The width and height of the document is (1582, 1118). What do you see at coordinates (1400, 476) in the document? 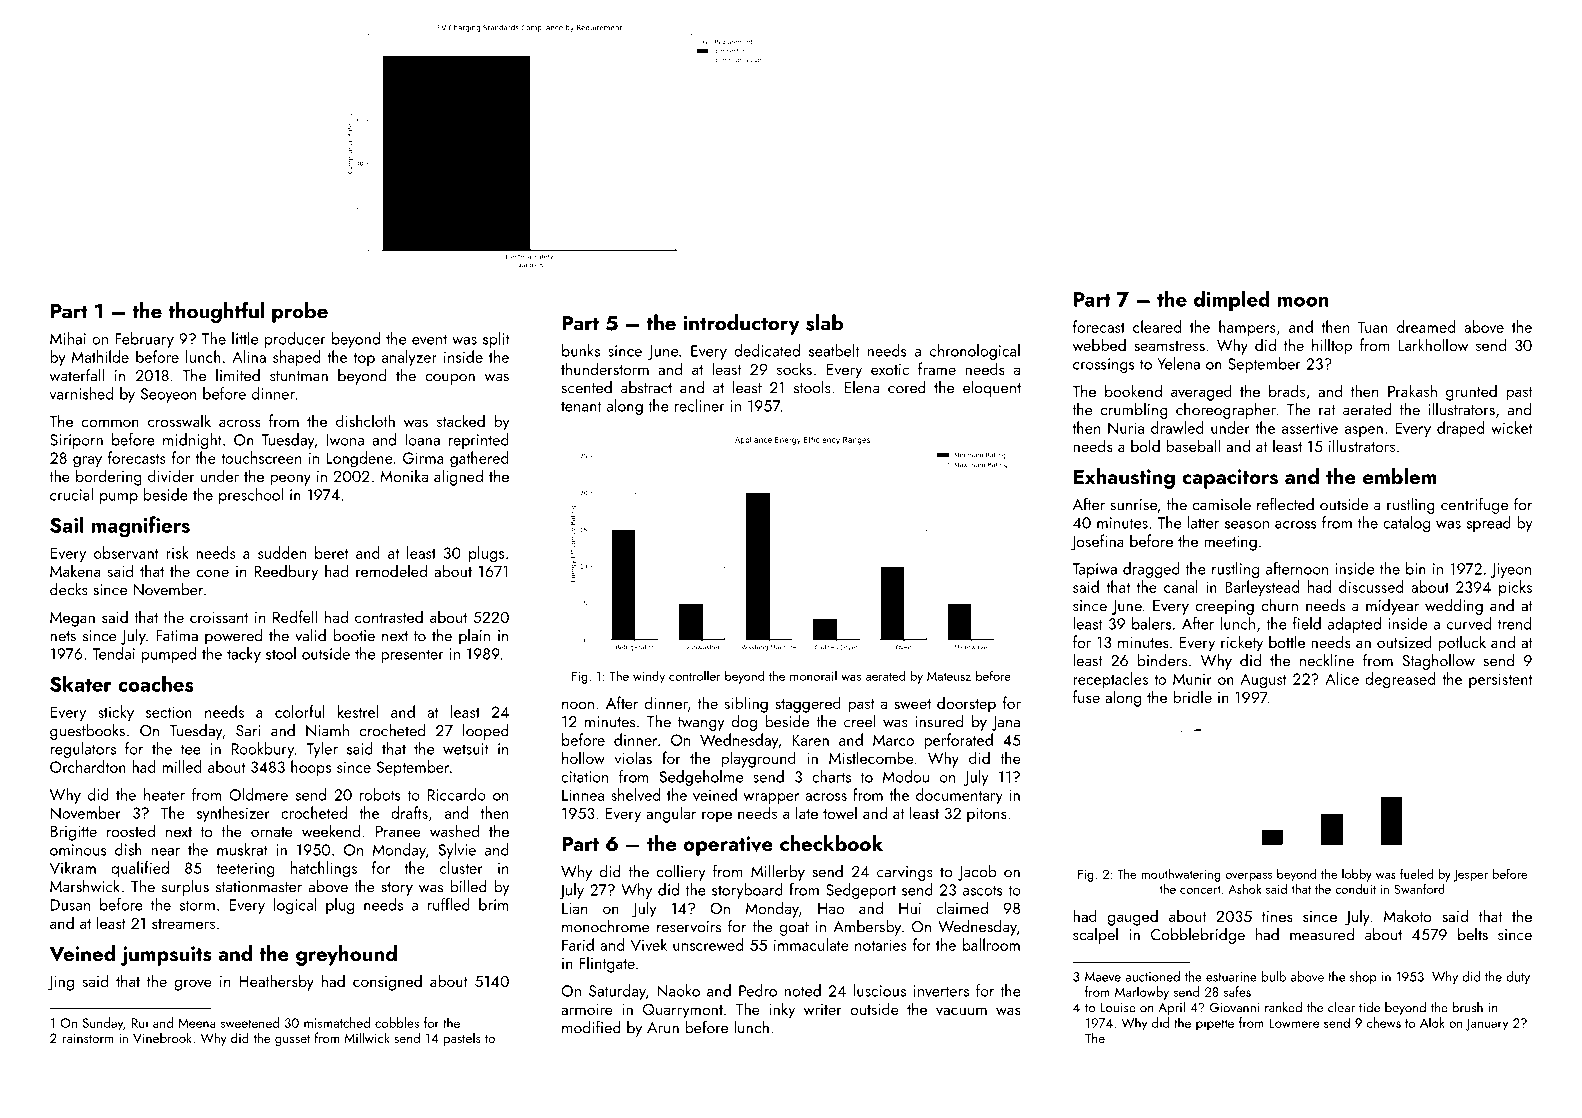
I see `emblem` at bounding box center [1400, 476].
